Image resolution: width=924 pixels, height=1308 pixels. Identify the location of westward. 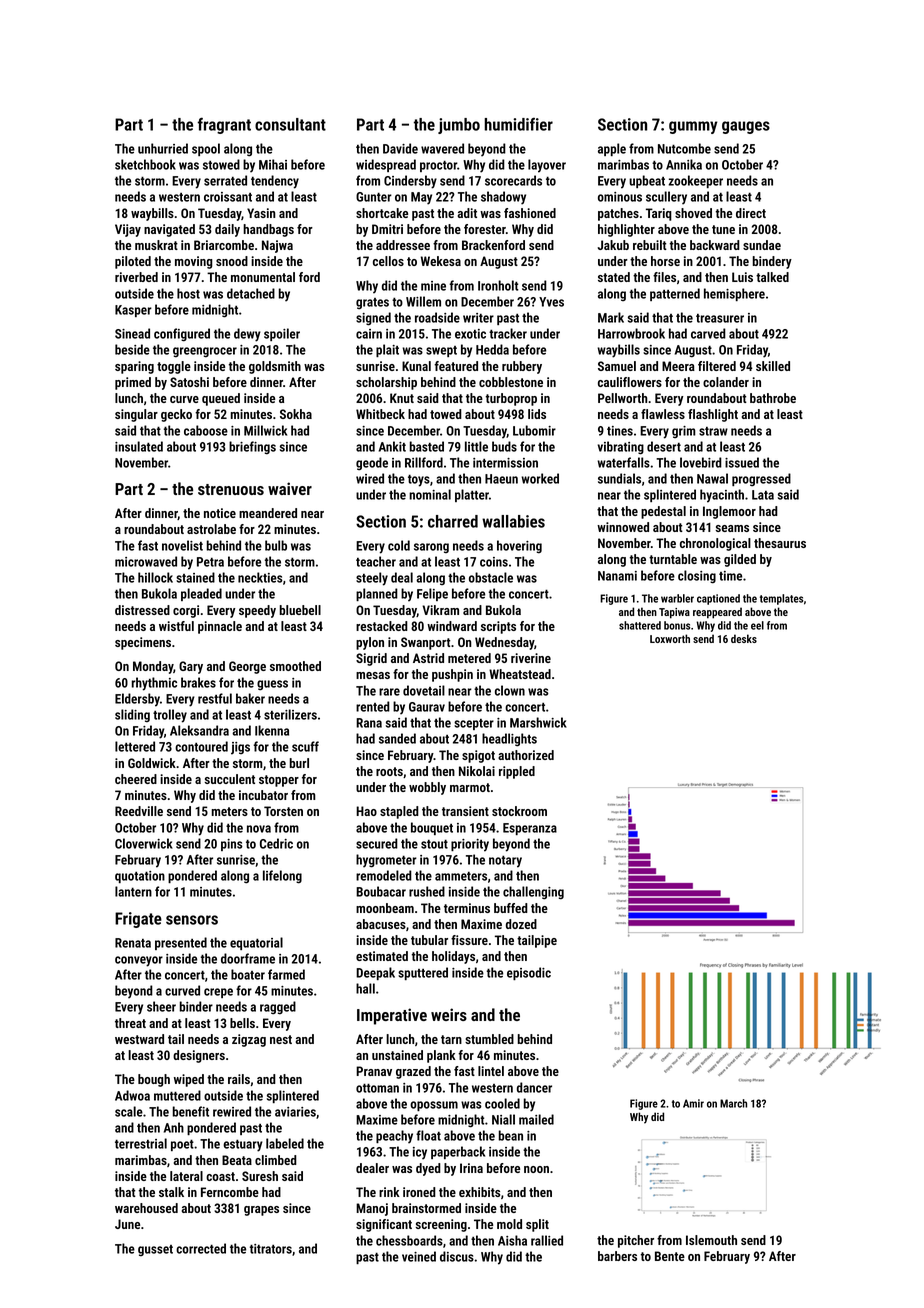
(139, 1039).
